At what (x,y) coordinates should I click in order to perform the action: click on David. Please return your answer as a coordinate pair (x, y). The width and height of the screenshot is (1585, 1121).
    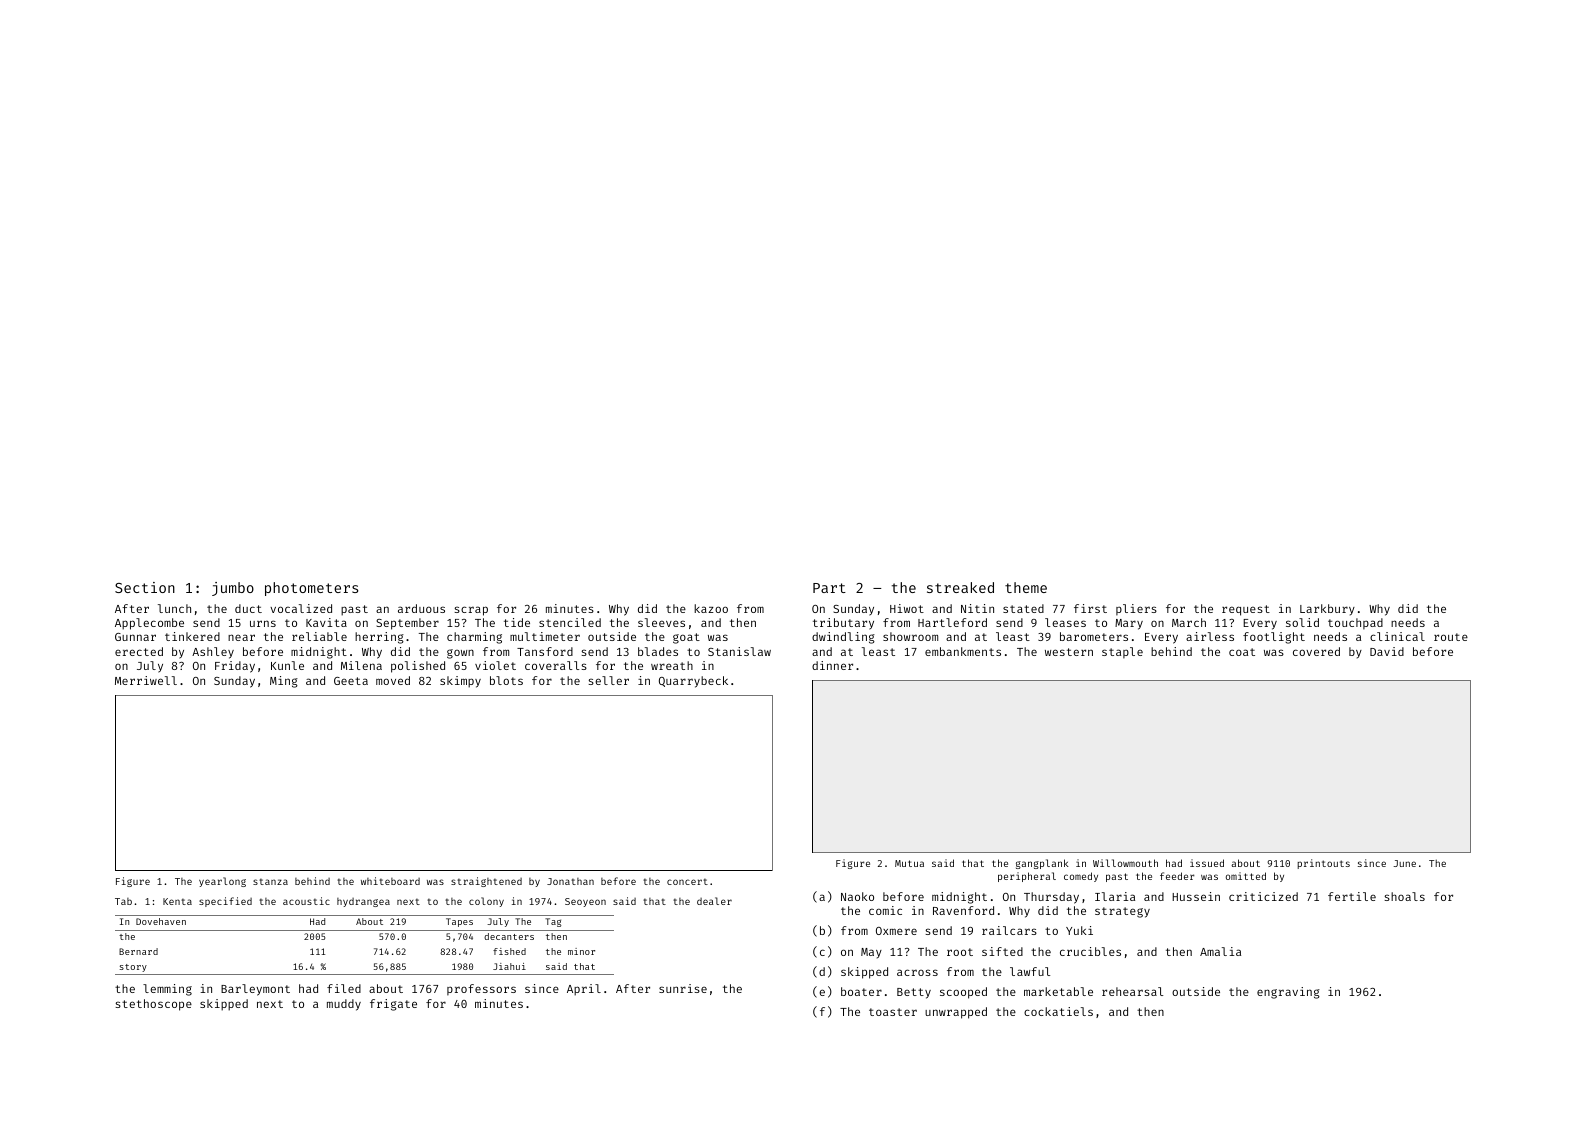
    Looking at the image, I should click on (1387, 651).
